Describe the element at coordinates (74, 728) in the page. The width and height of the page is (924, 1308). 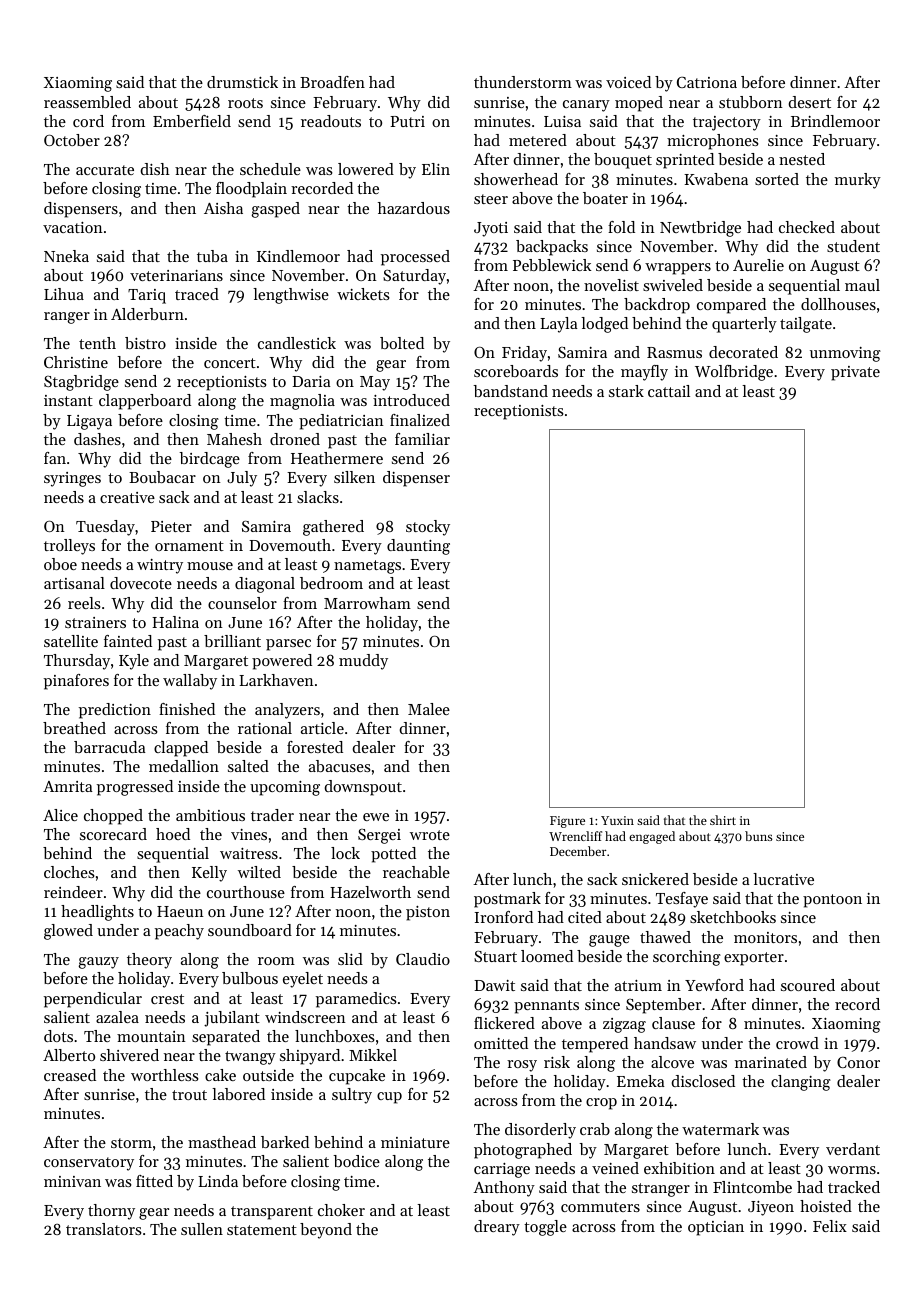
I see `breathed` at that location.
